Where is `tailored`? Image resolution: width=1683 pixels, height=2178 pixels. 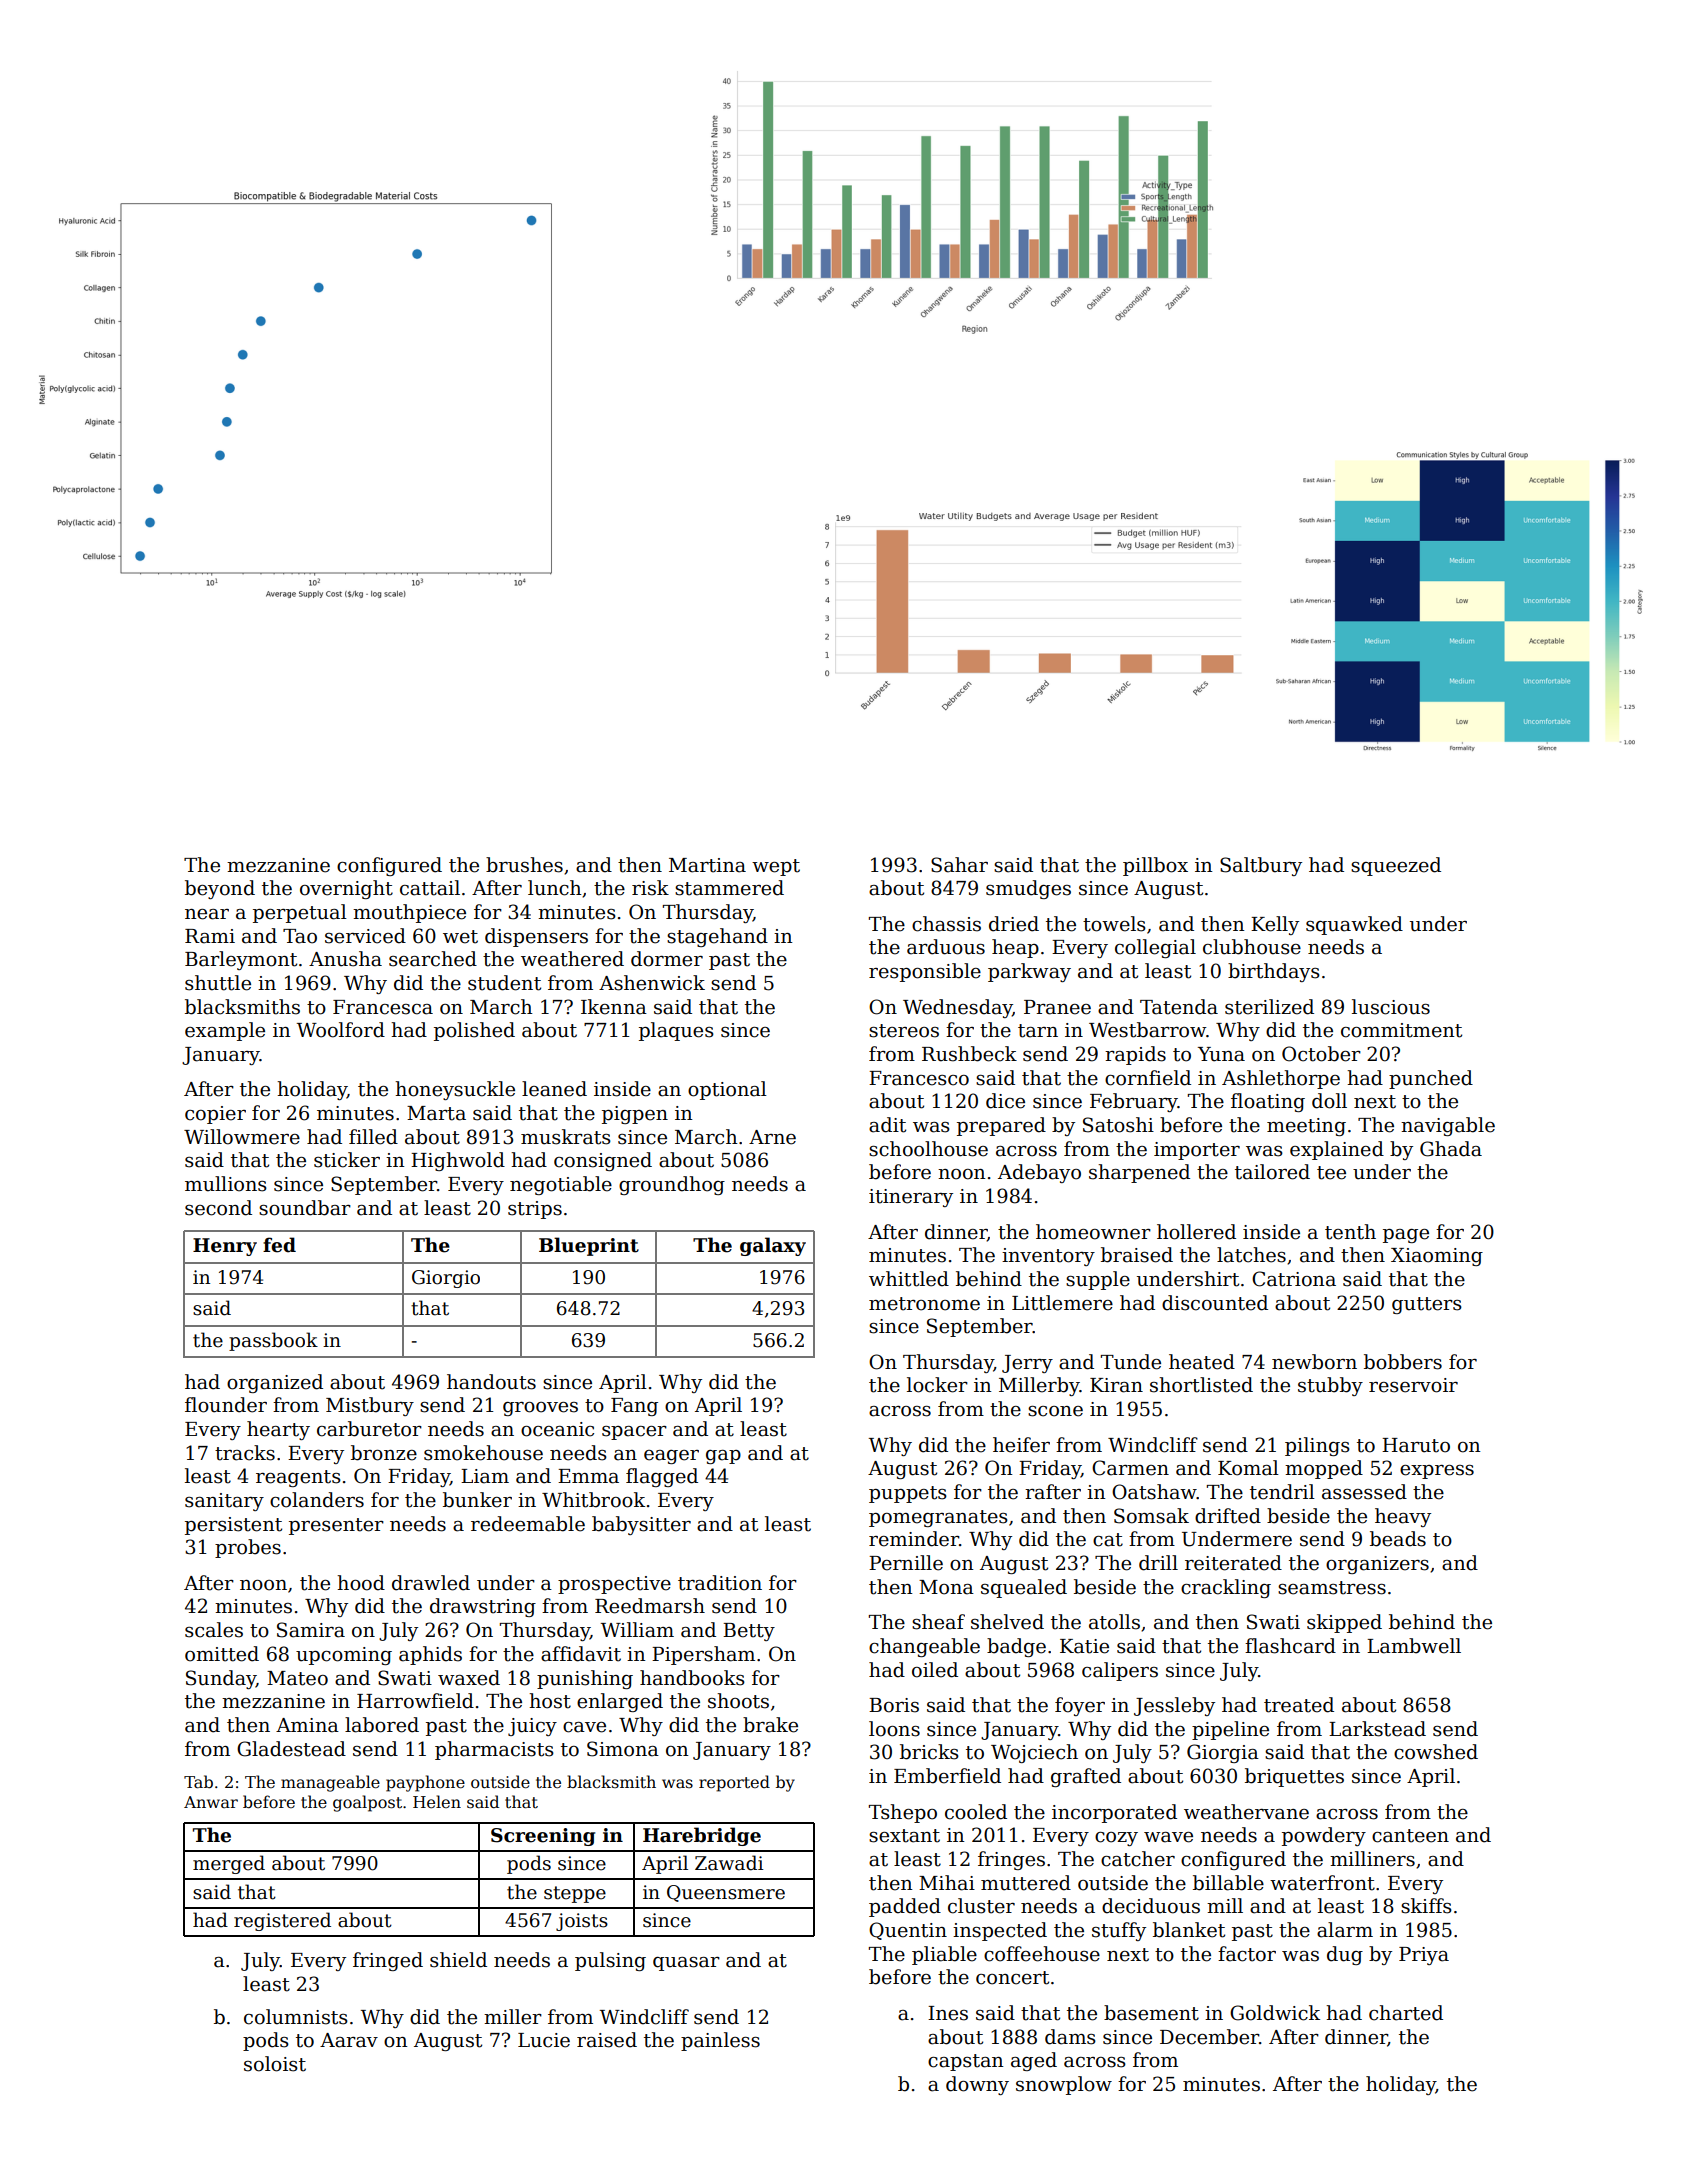
tailored is located at coordinates (1272, 1172).
